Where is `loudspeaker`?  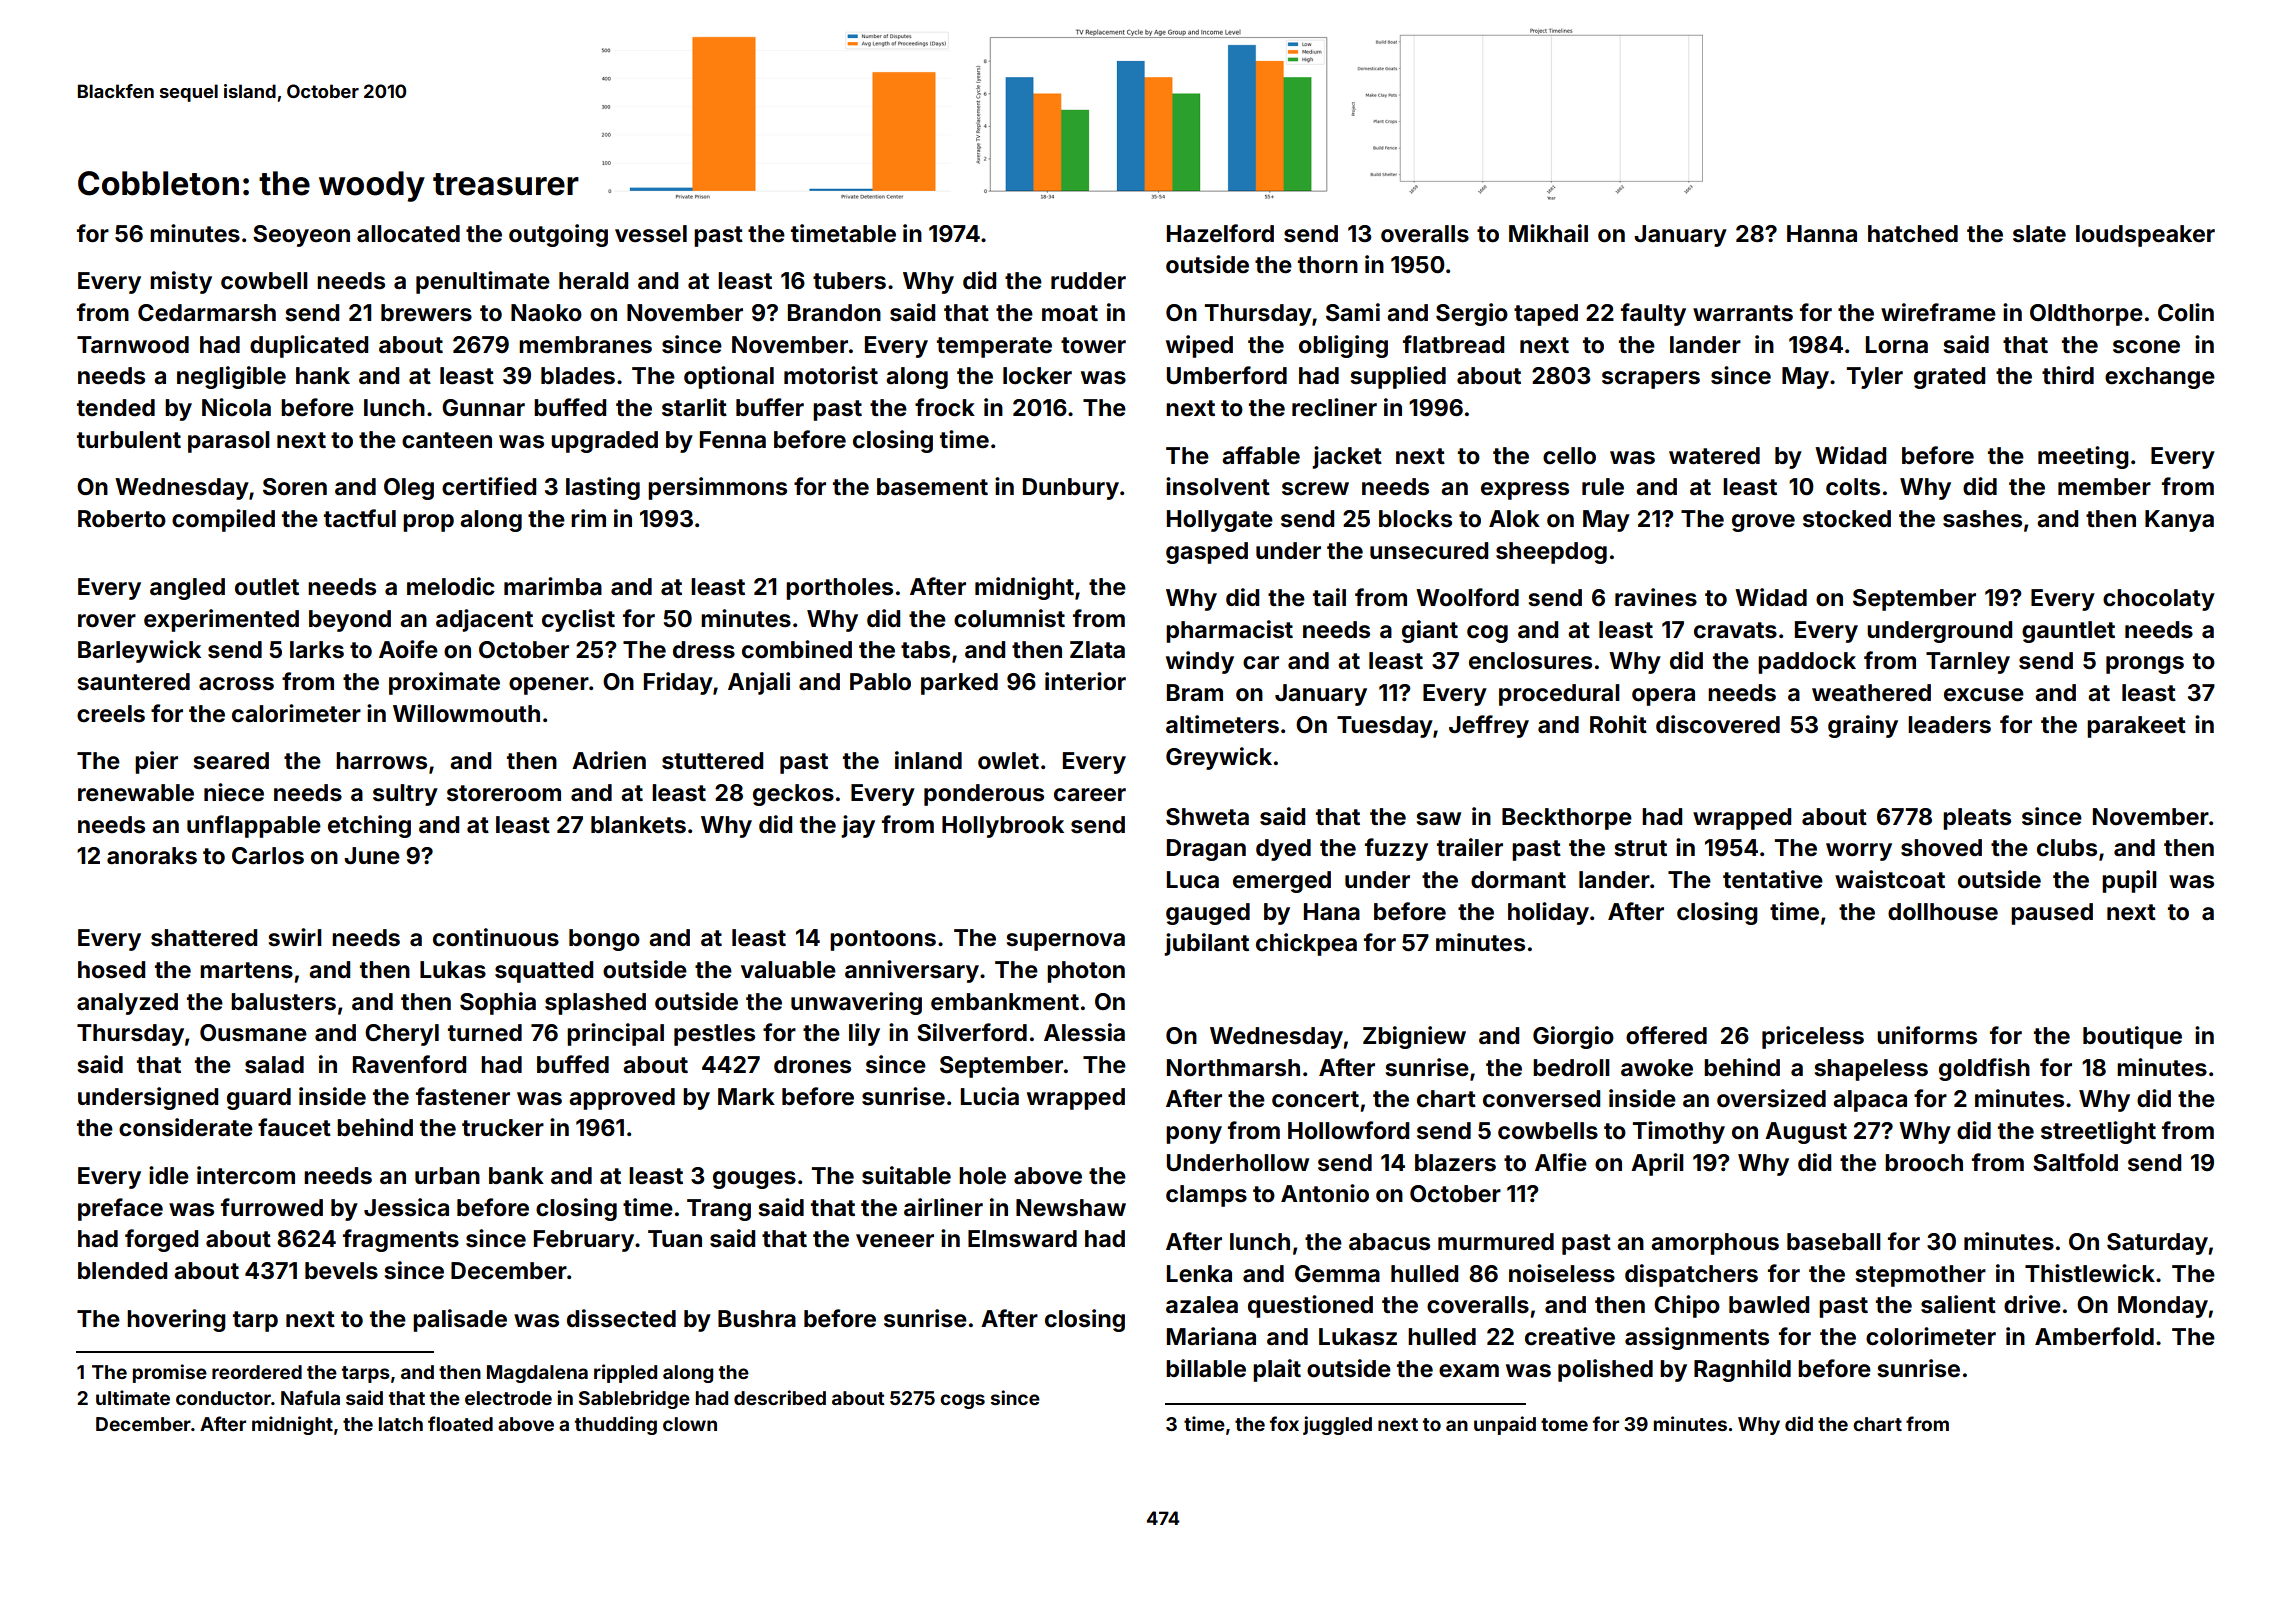 loudspeaker is located at coordinates (2145, 236).
